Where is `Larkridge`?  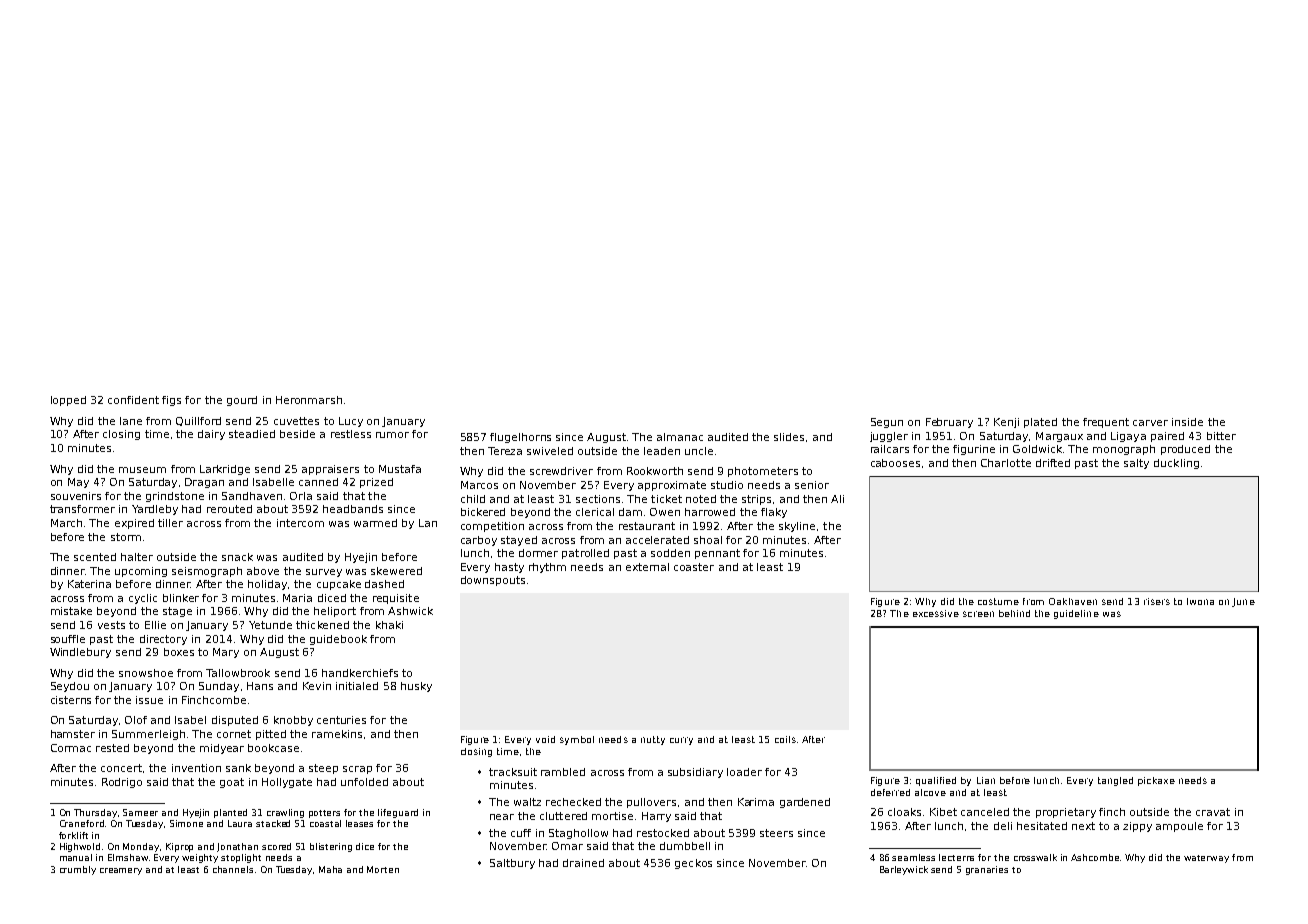 Larkridge is located at coordinates (225, 470).
